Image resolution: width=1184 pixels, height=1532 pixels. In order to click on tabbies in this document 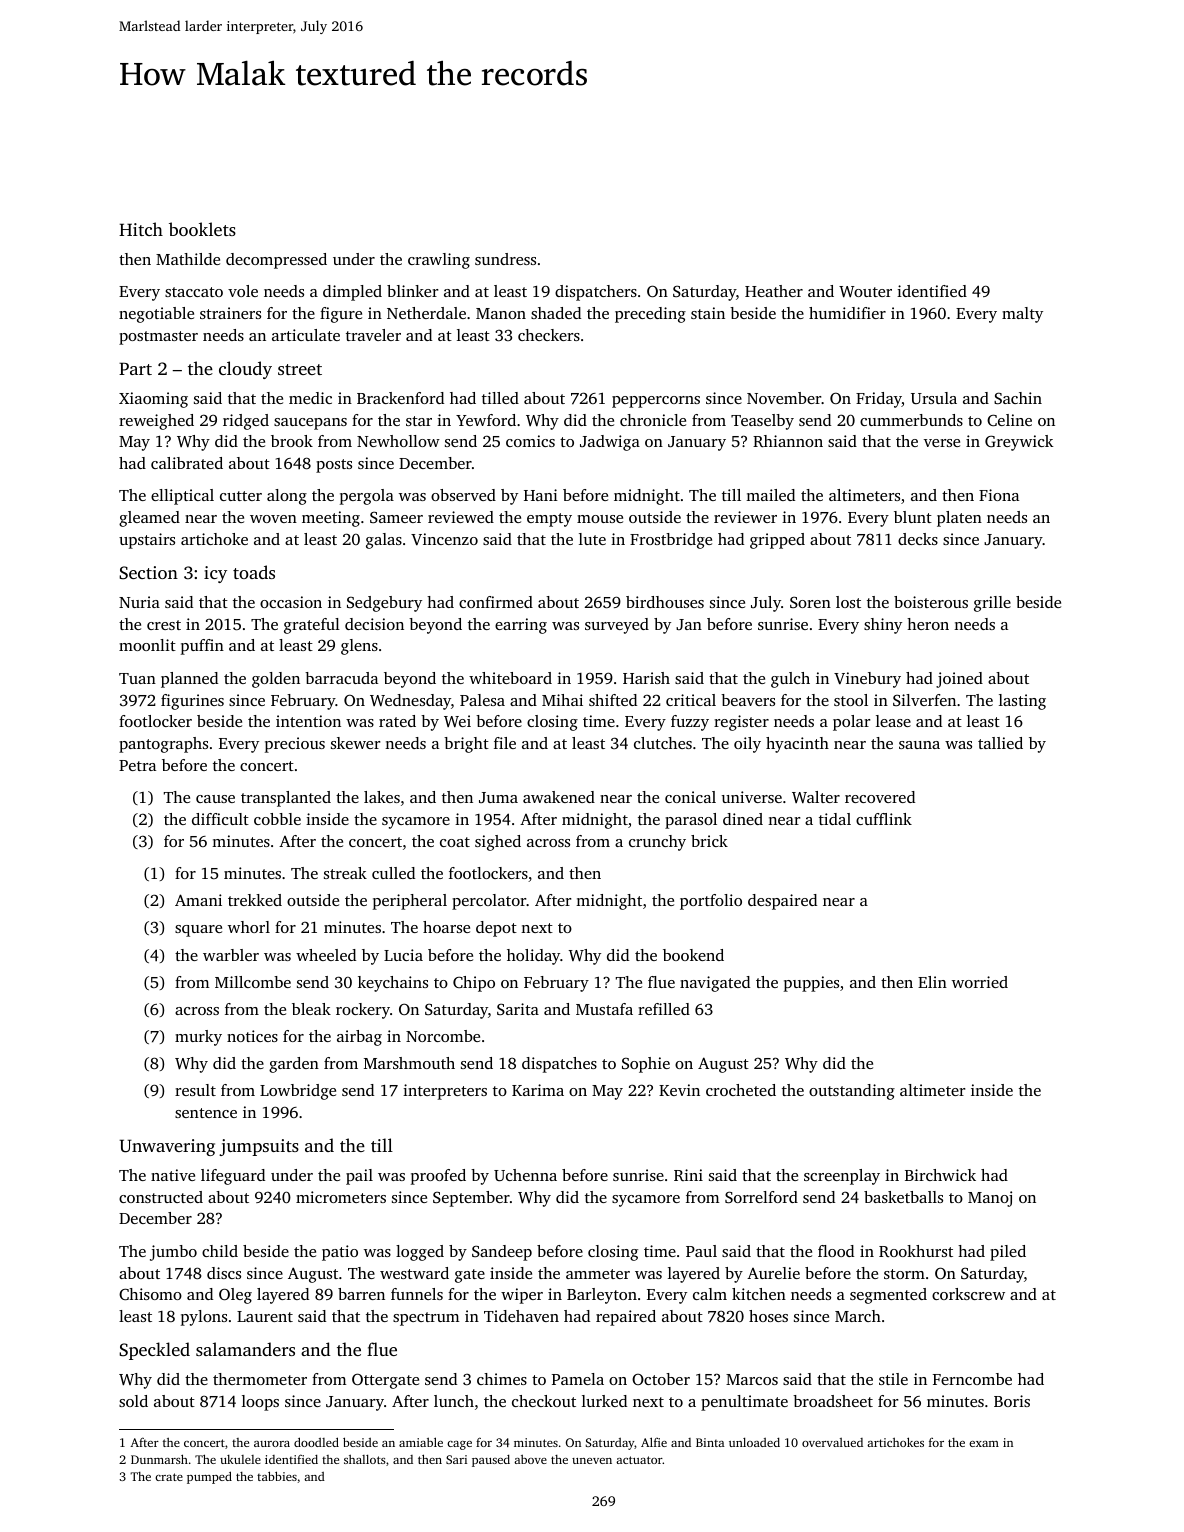, I will do `click(277, 1476)`.
